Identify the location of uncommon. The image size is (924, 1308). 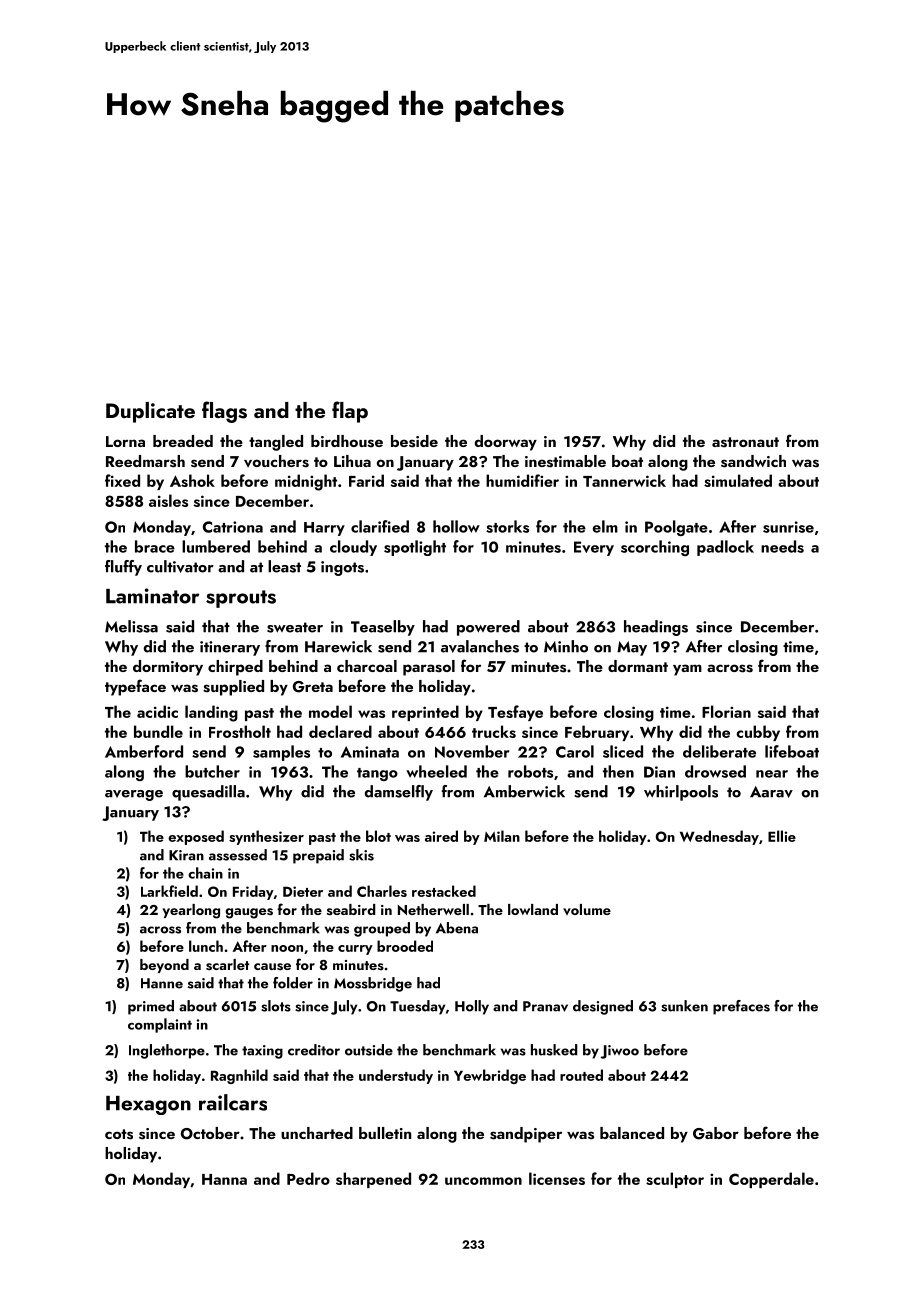
(483, 1181).
